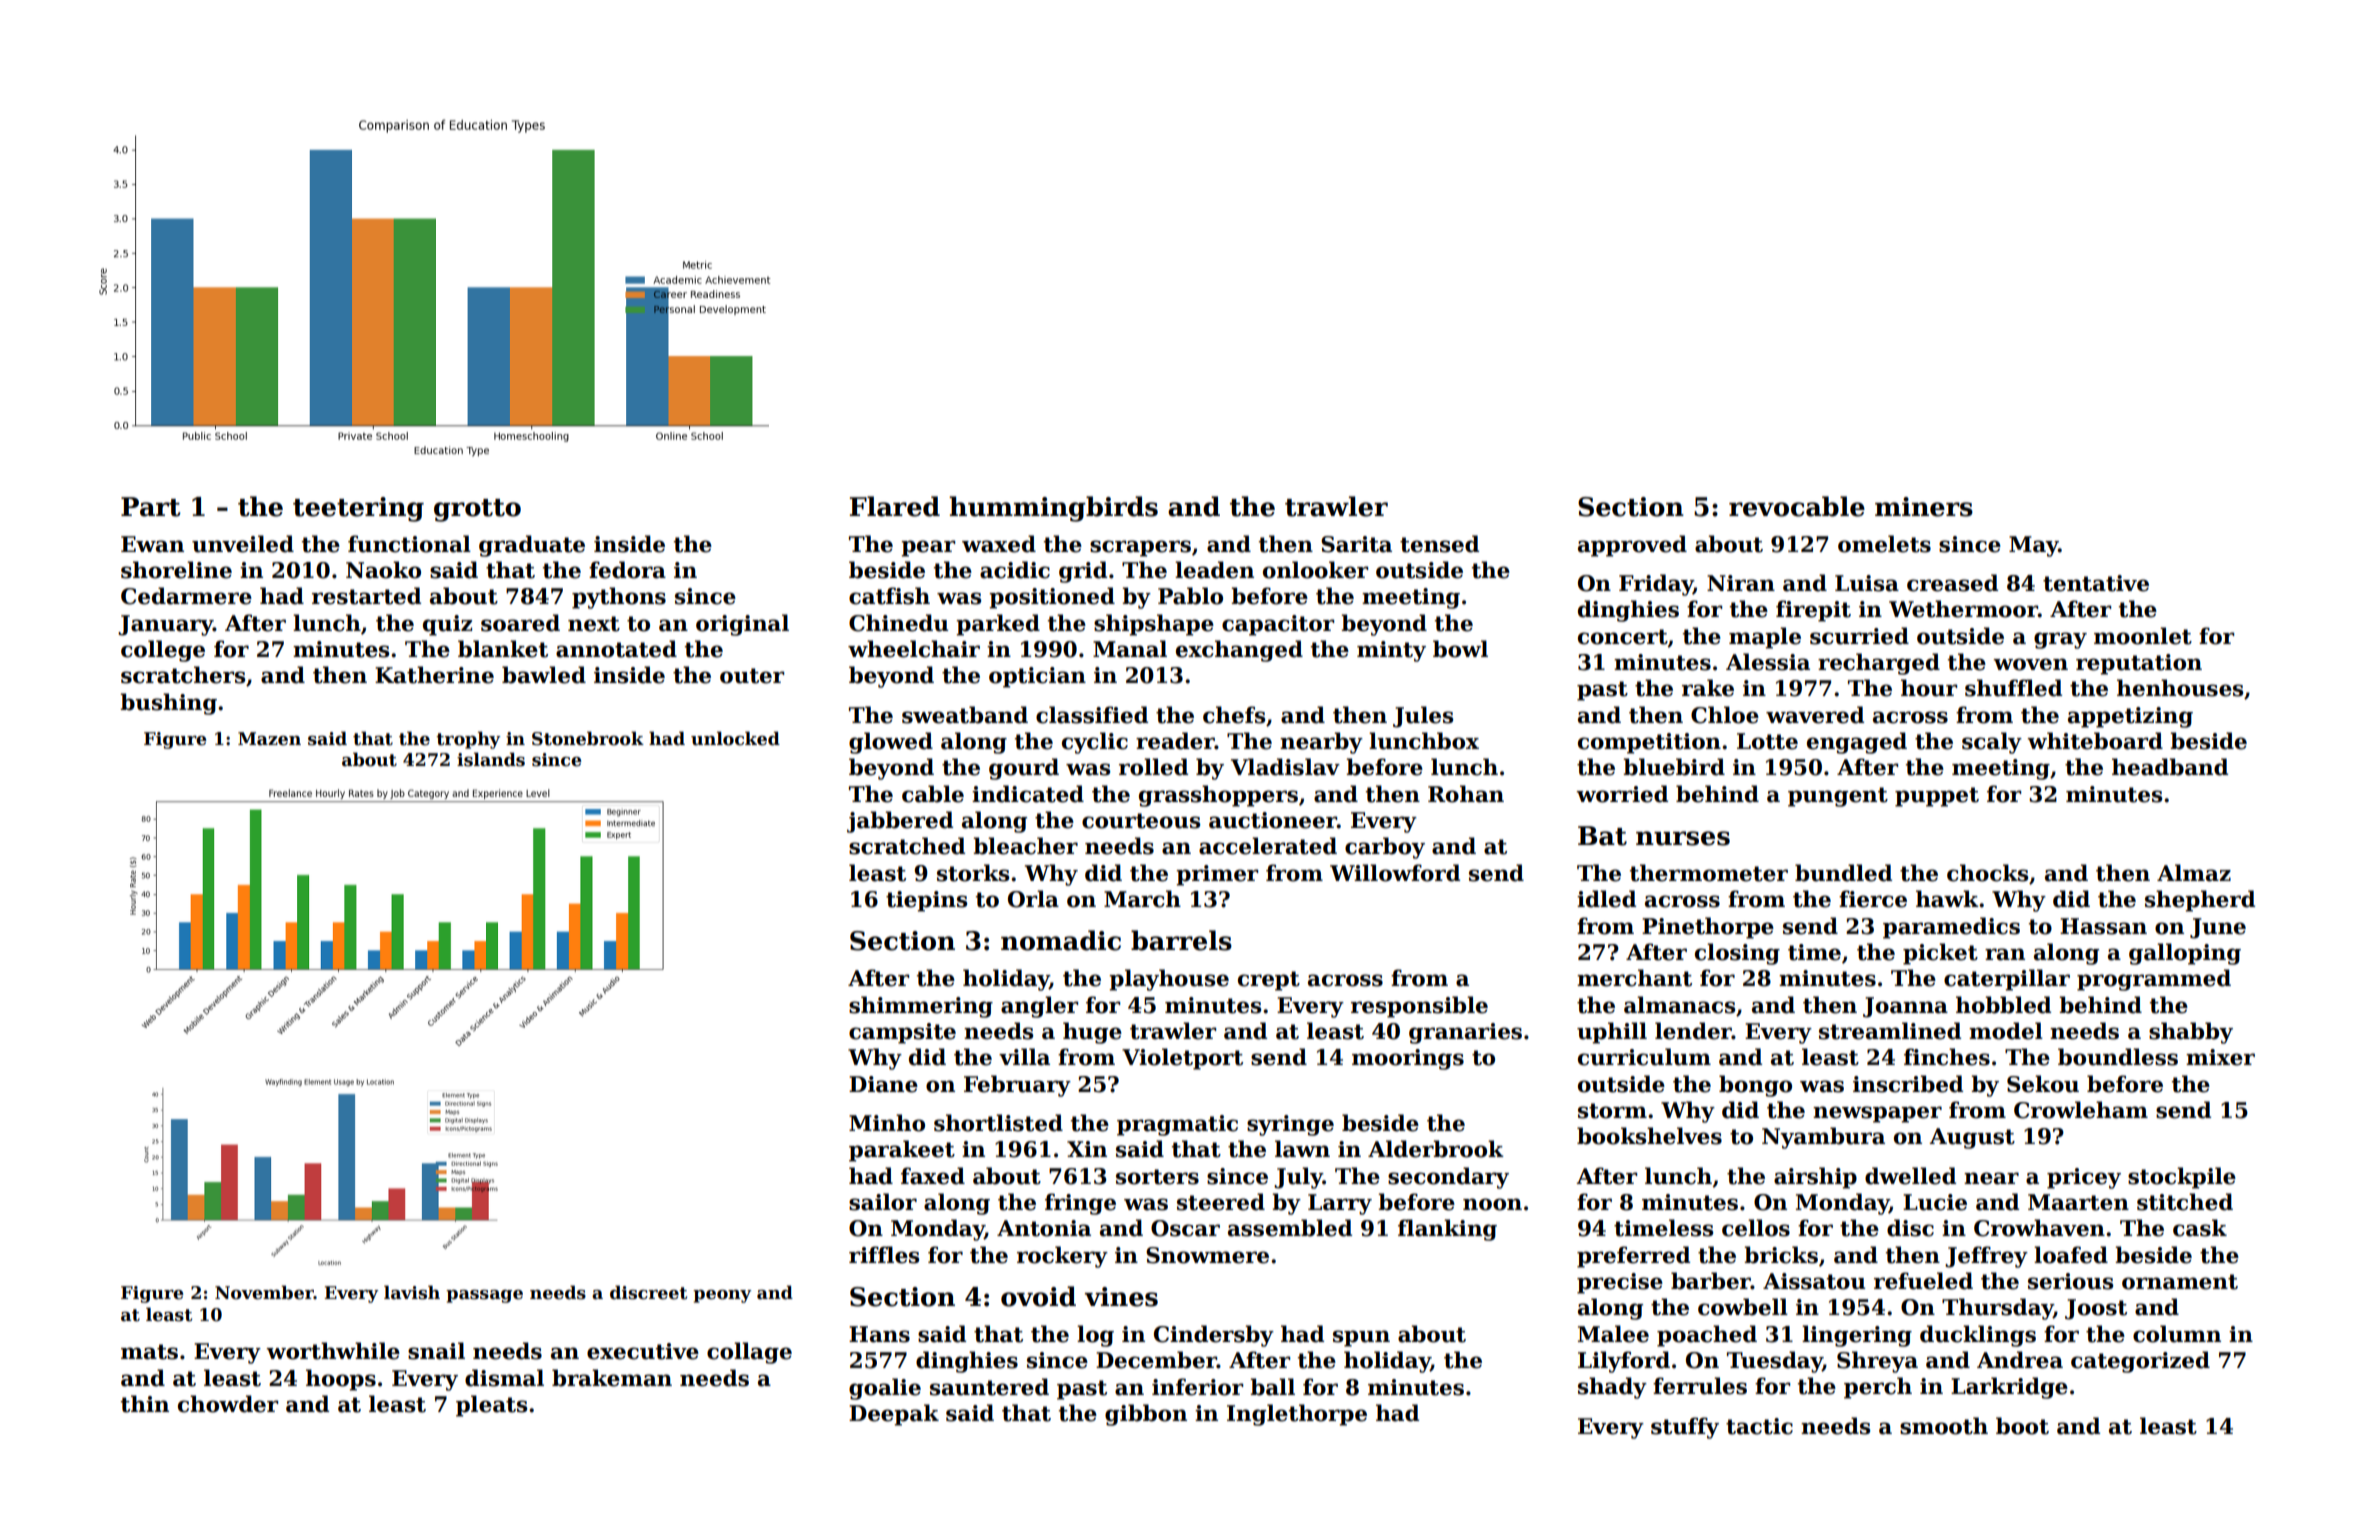 The width and height of the screenshot is (2380, 1540). What do you see at coordinates (1693, 1031) in the screenshot?
I see `lender` at bounding box center [1693, 1031].
